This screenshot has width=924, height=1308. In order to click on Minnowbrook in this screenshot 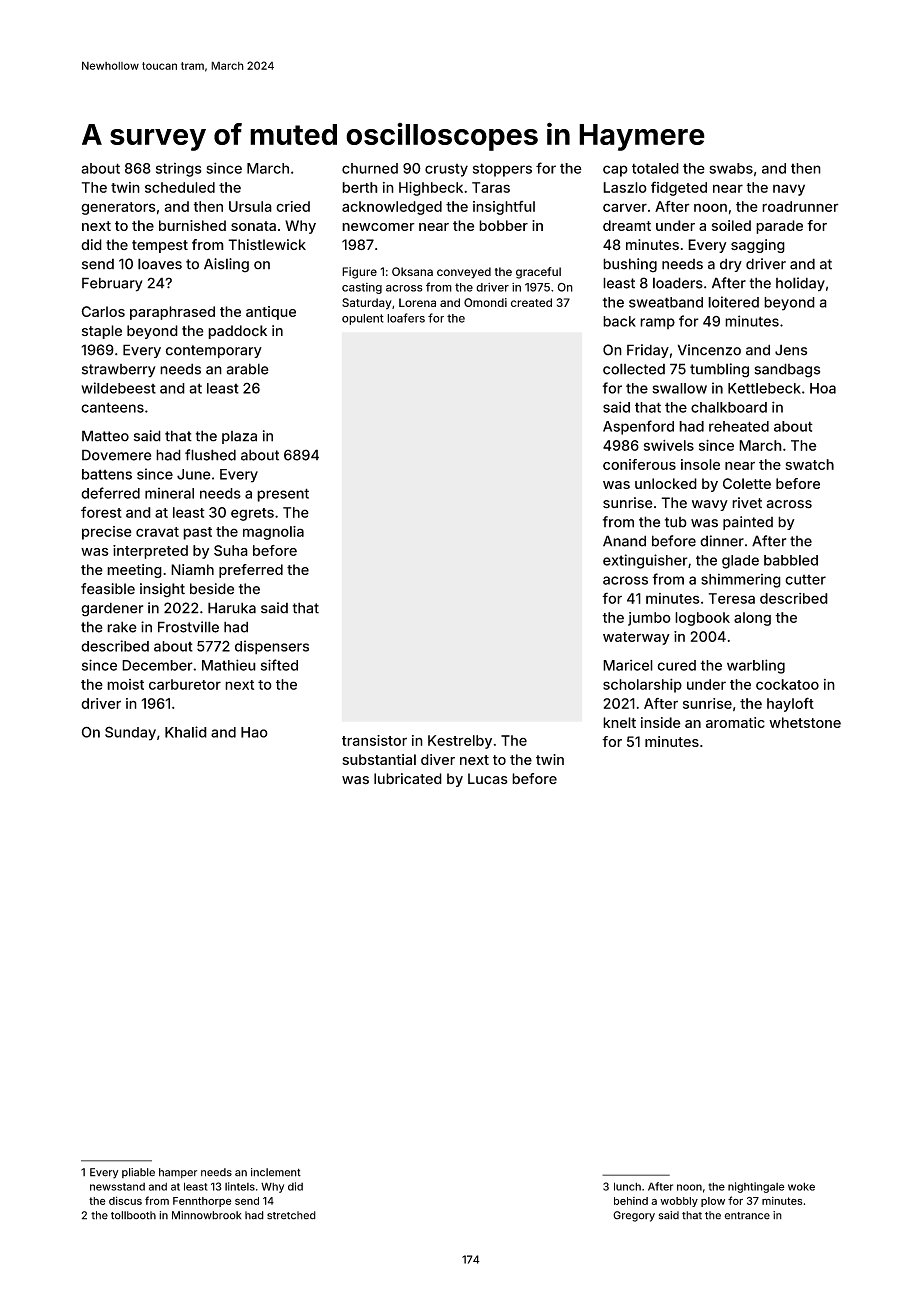, I will do `click(206, 1215)`.
